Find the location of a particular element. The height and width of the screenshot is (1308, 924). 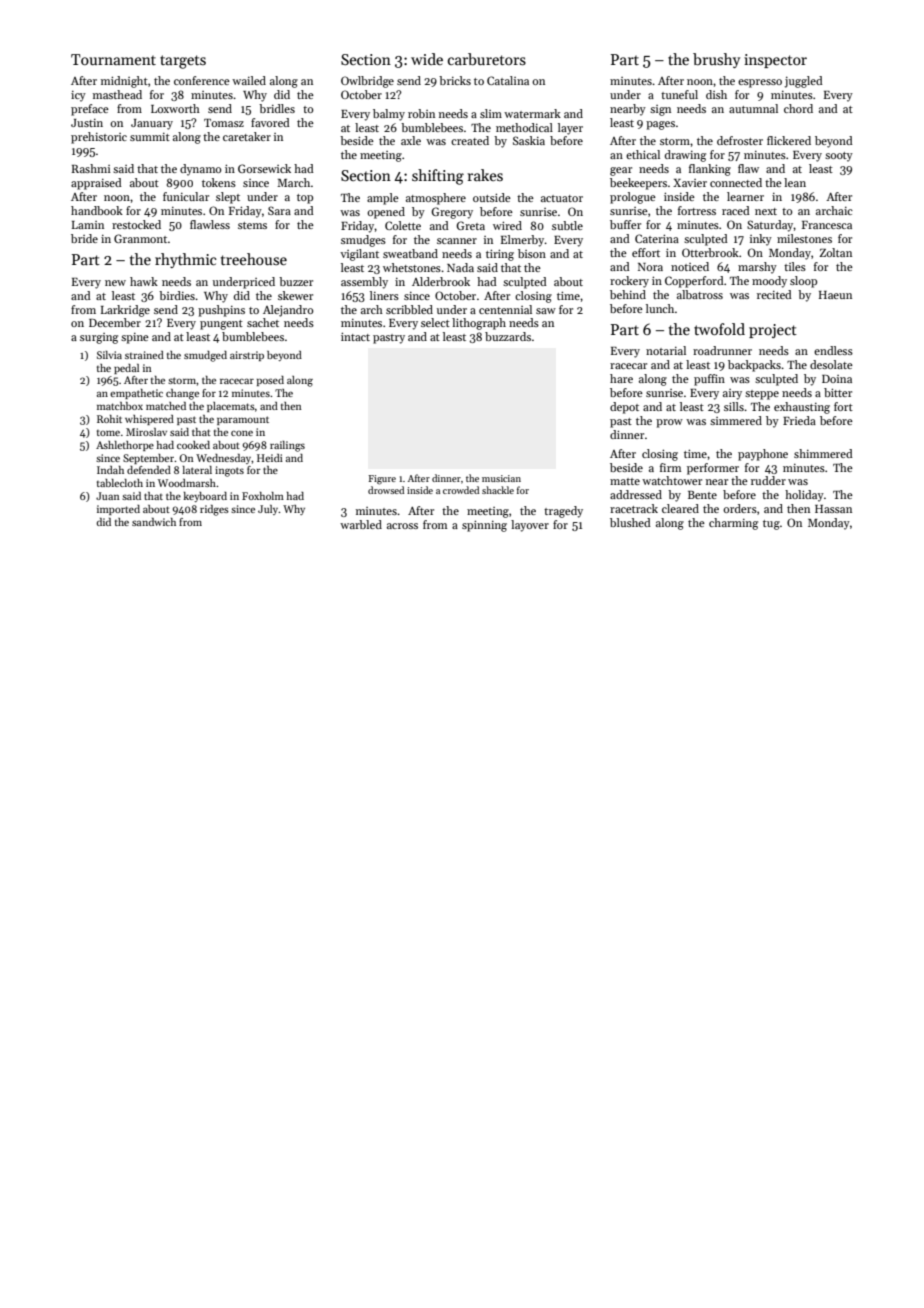

wide is located at coordinates (427, 59).
